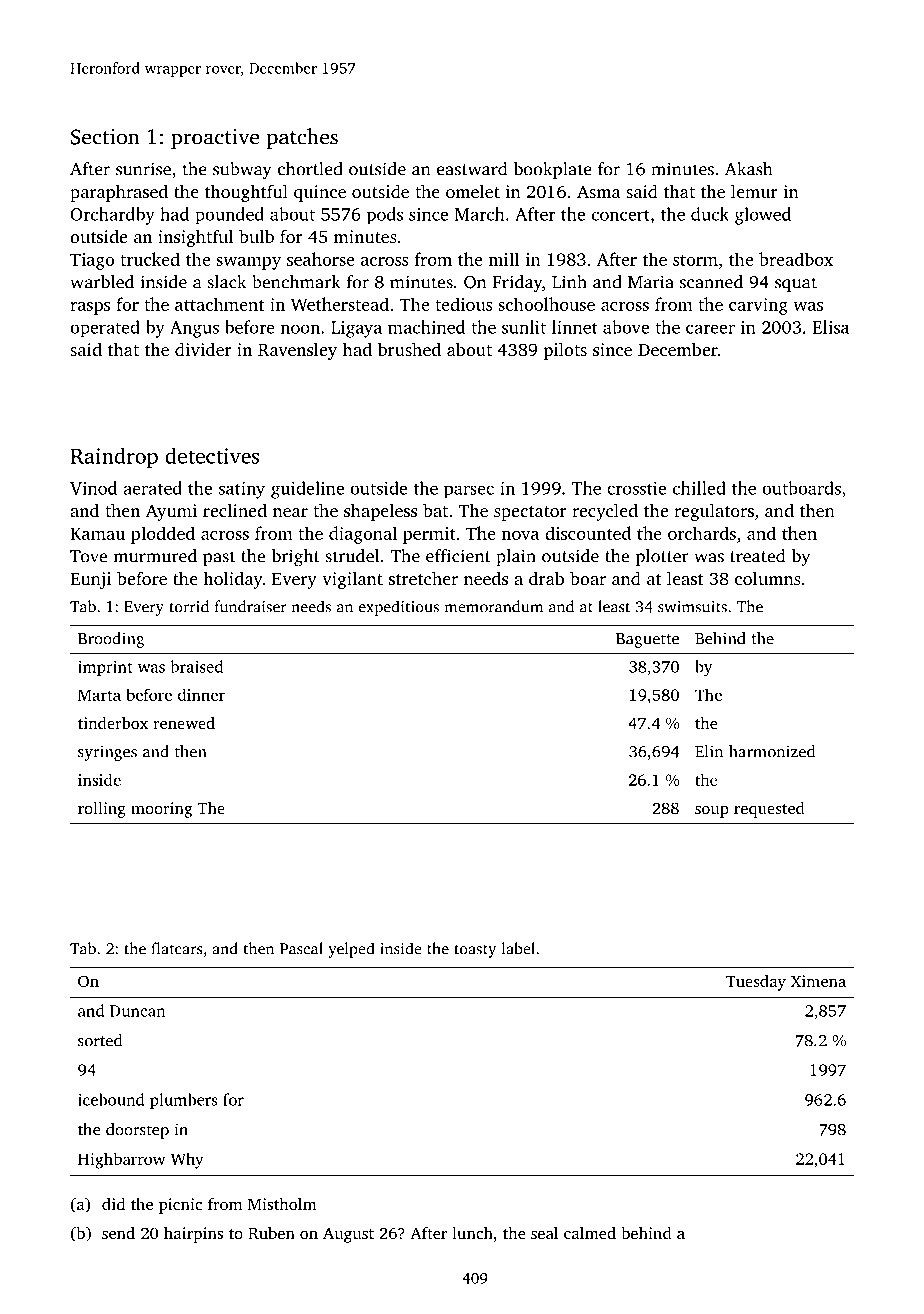  What do you see at coordinates (699, 488) in the image?
I see `chilled` at bounding box center [699, 488].
